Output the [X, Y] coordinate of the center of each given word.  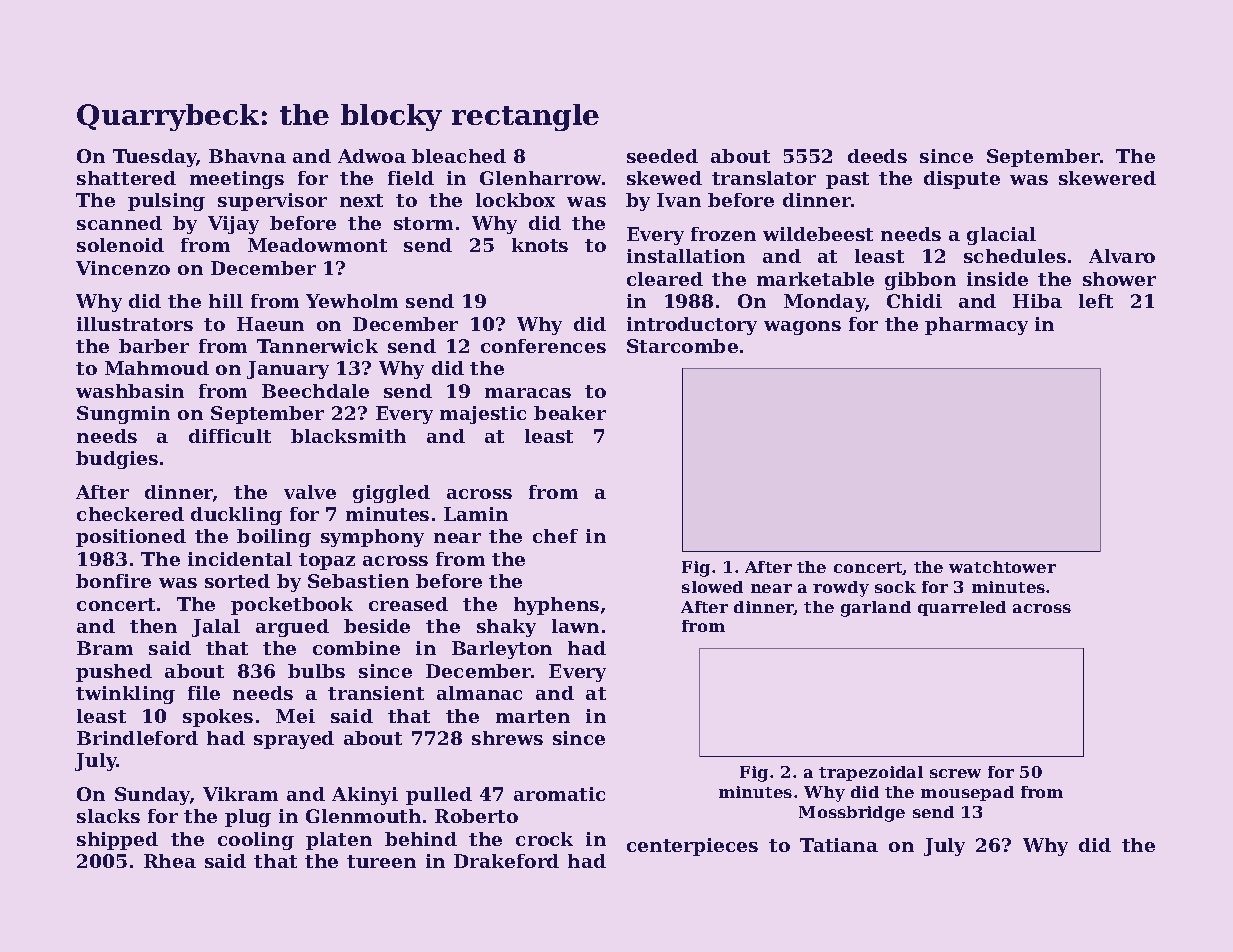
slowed [712, 587]
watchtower [1002, 567]
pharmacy [976, 326]
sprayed [294, 740]
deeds [877, 156]
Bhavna [247, 156]
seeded [662, 156]
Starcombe [682, 346]
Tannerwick [317, 346]
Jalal [216, 628]
